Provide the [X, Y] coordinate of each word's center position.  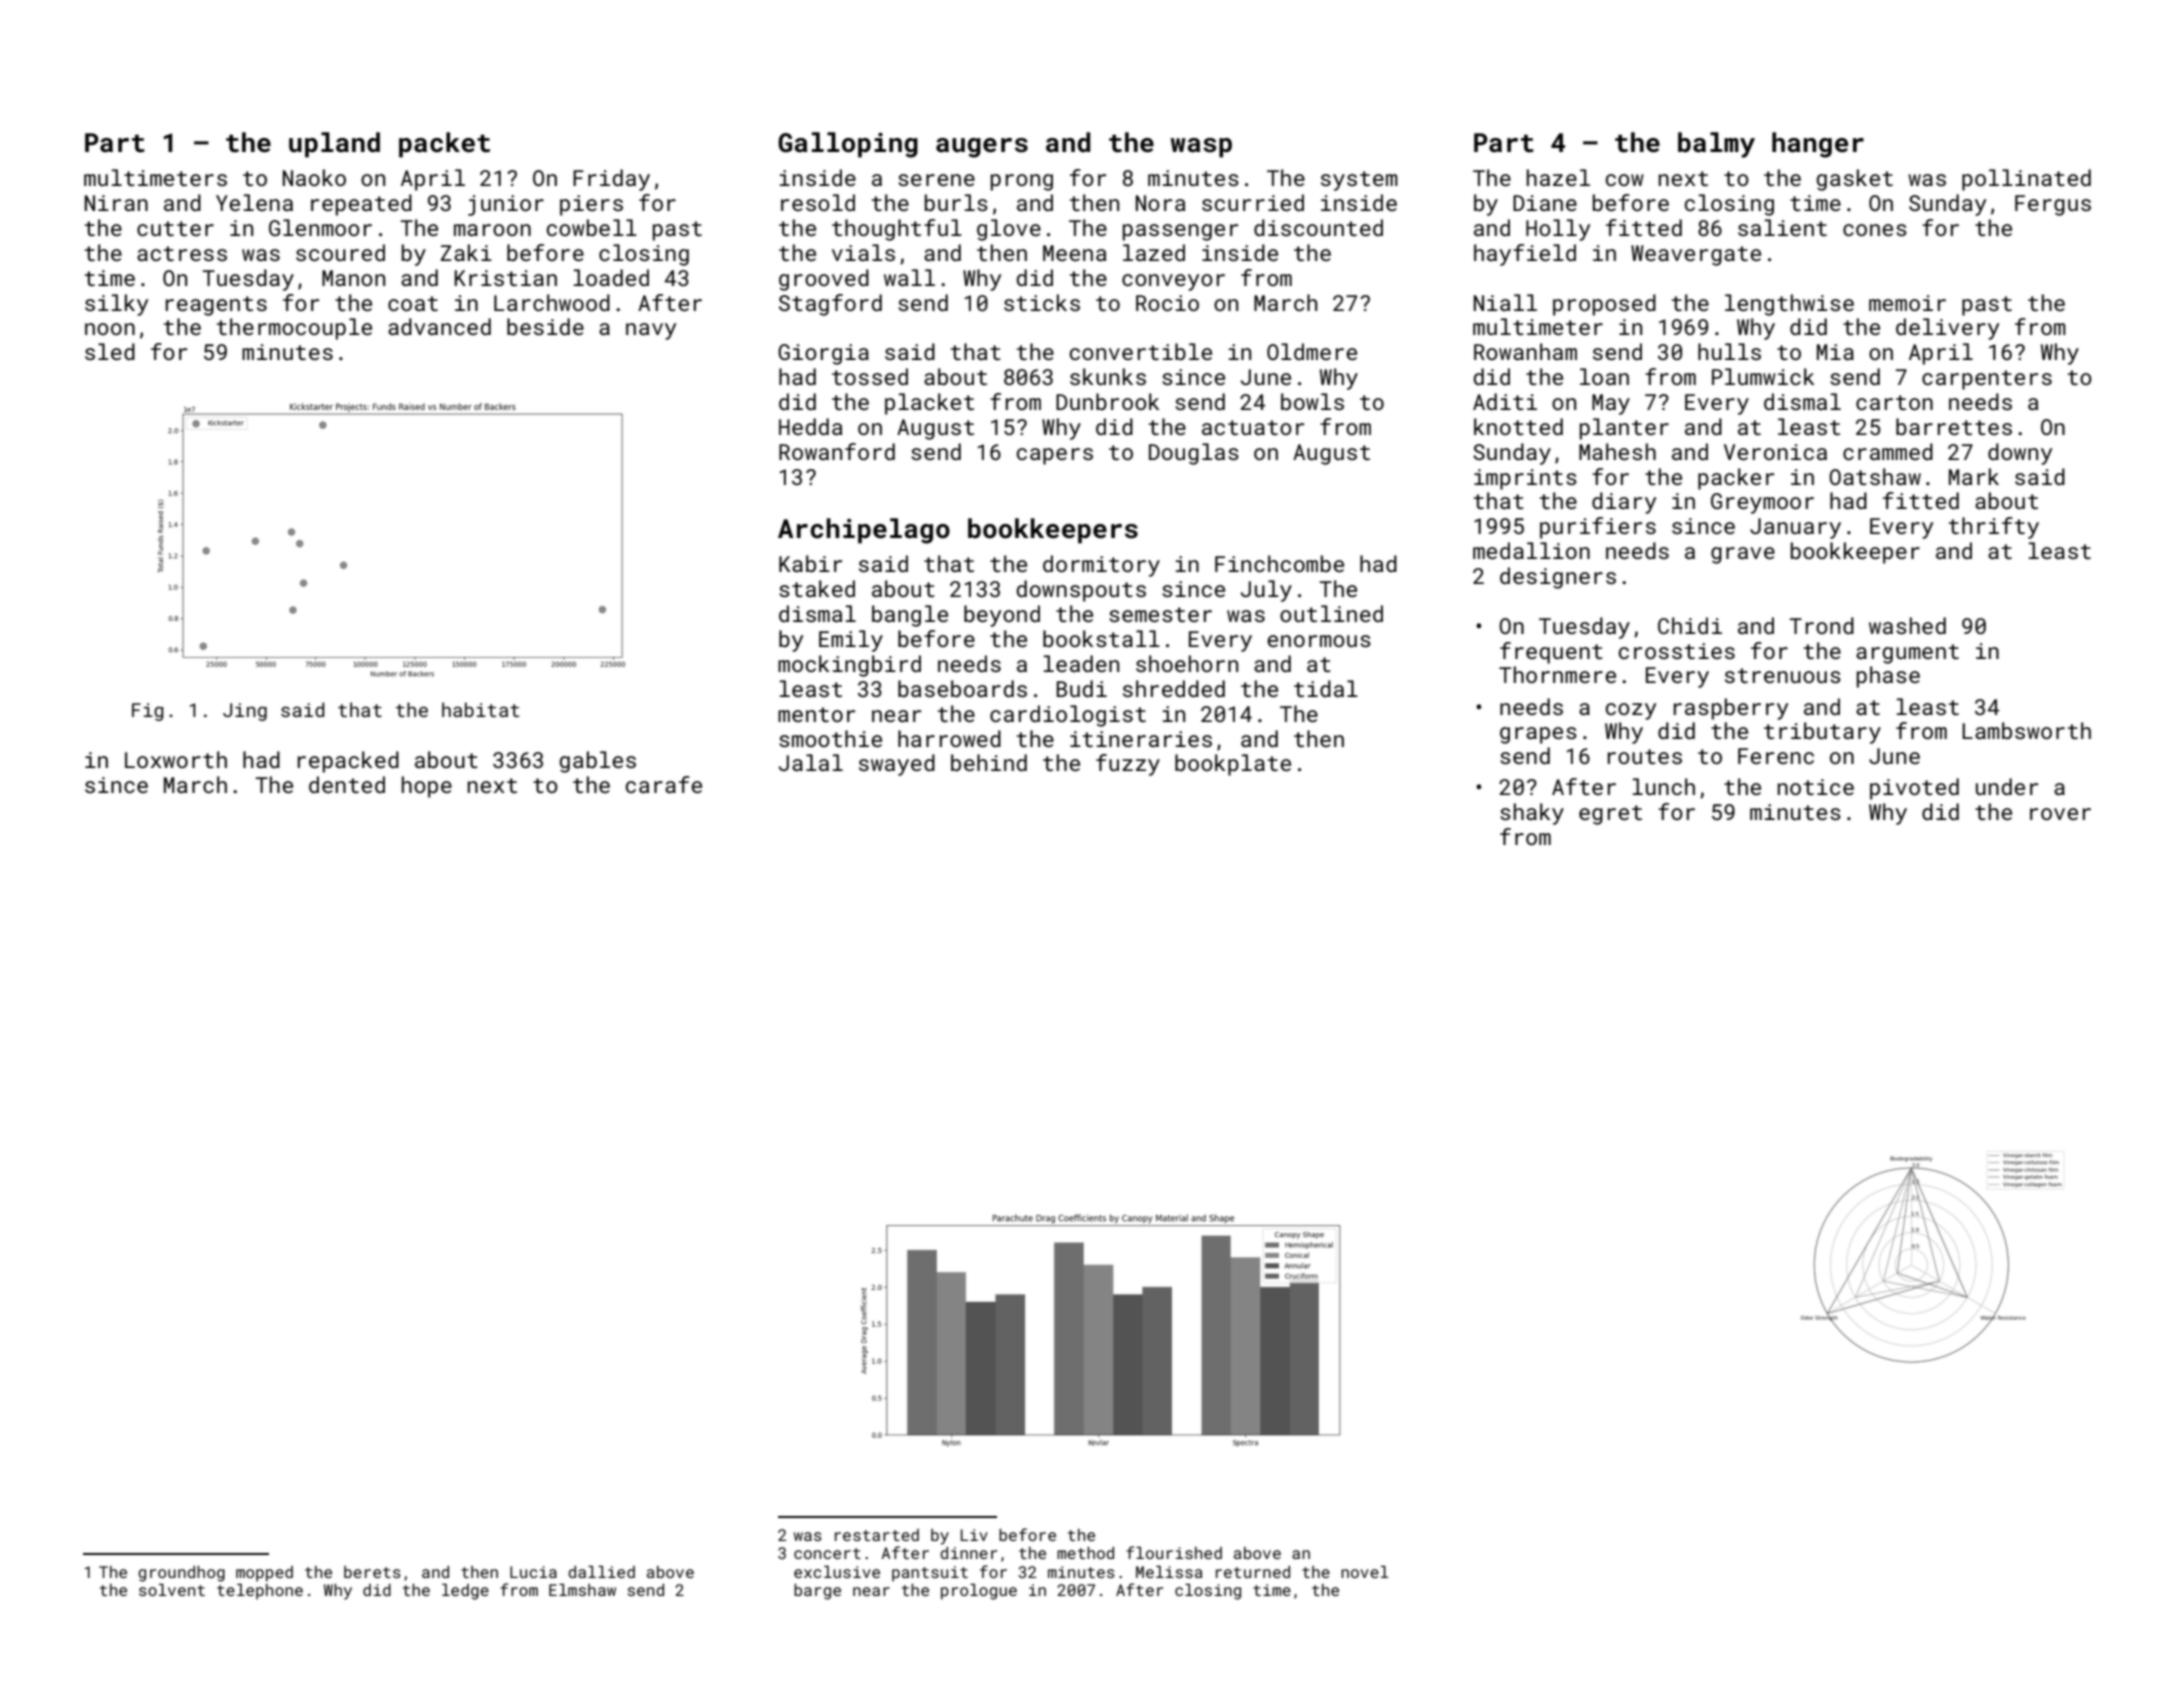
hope [427, 787]
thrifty [1994, 528]
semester [1160, 614]
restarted [877, 1535]
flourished [1174, 1552]
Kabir [810, 563]
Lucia [533, 1572]
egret [1610, 815]
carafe [664, 784]
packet [444, 145]
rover [2060, 814]
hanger [1818, 145]
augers [982, 148]
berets [372, 1572]
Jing [245, 712]
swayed [897, 765]
